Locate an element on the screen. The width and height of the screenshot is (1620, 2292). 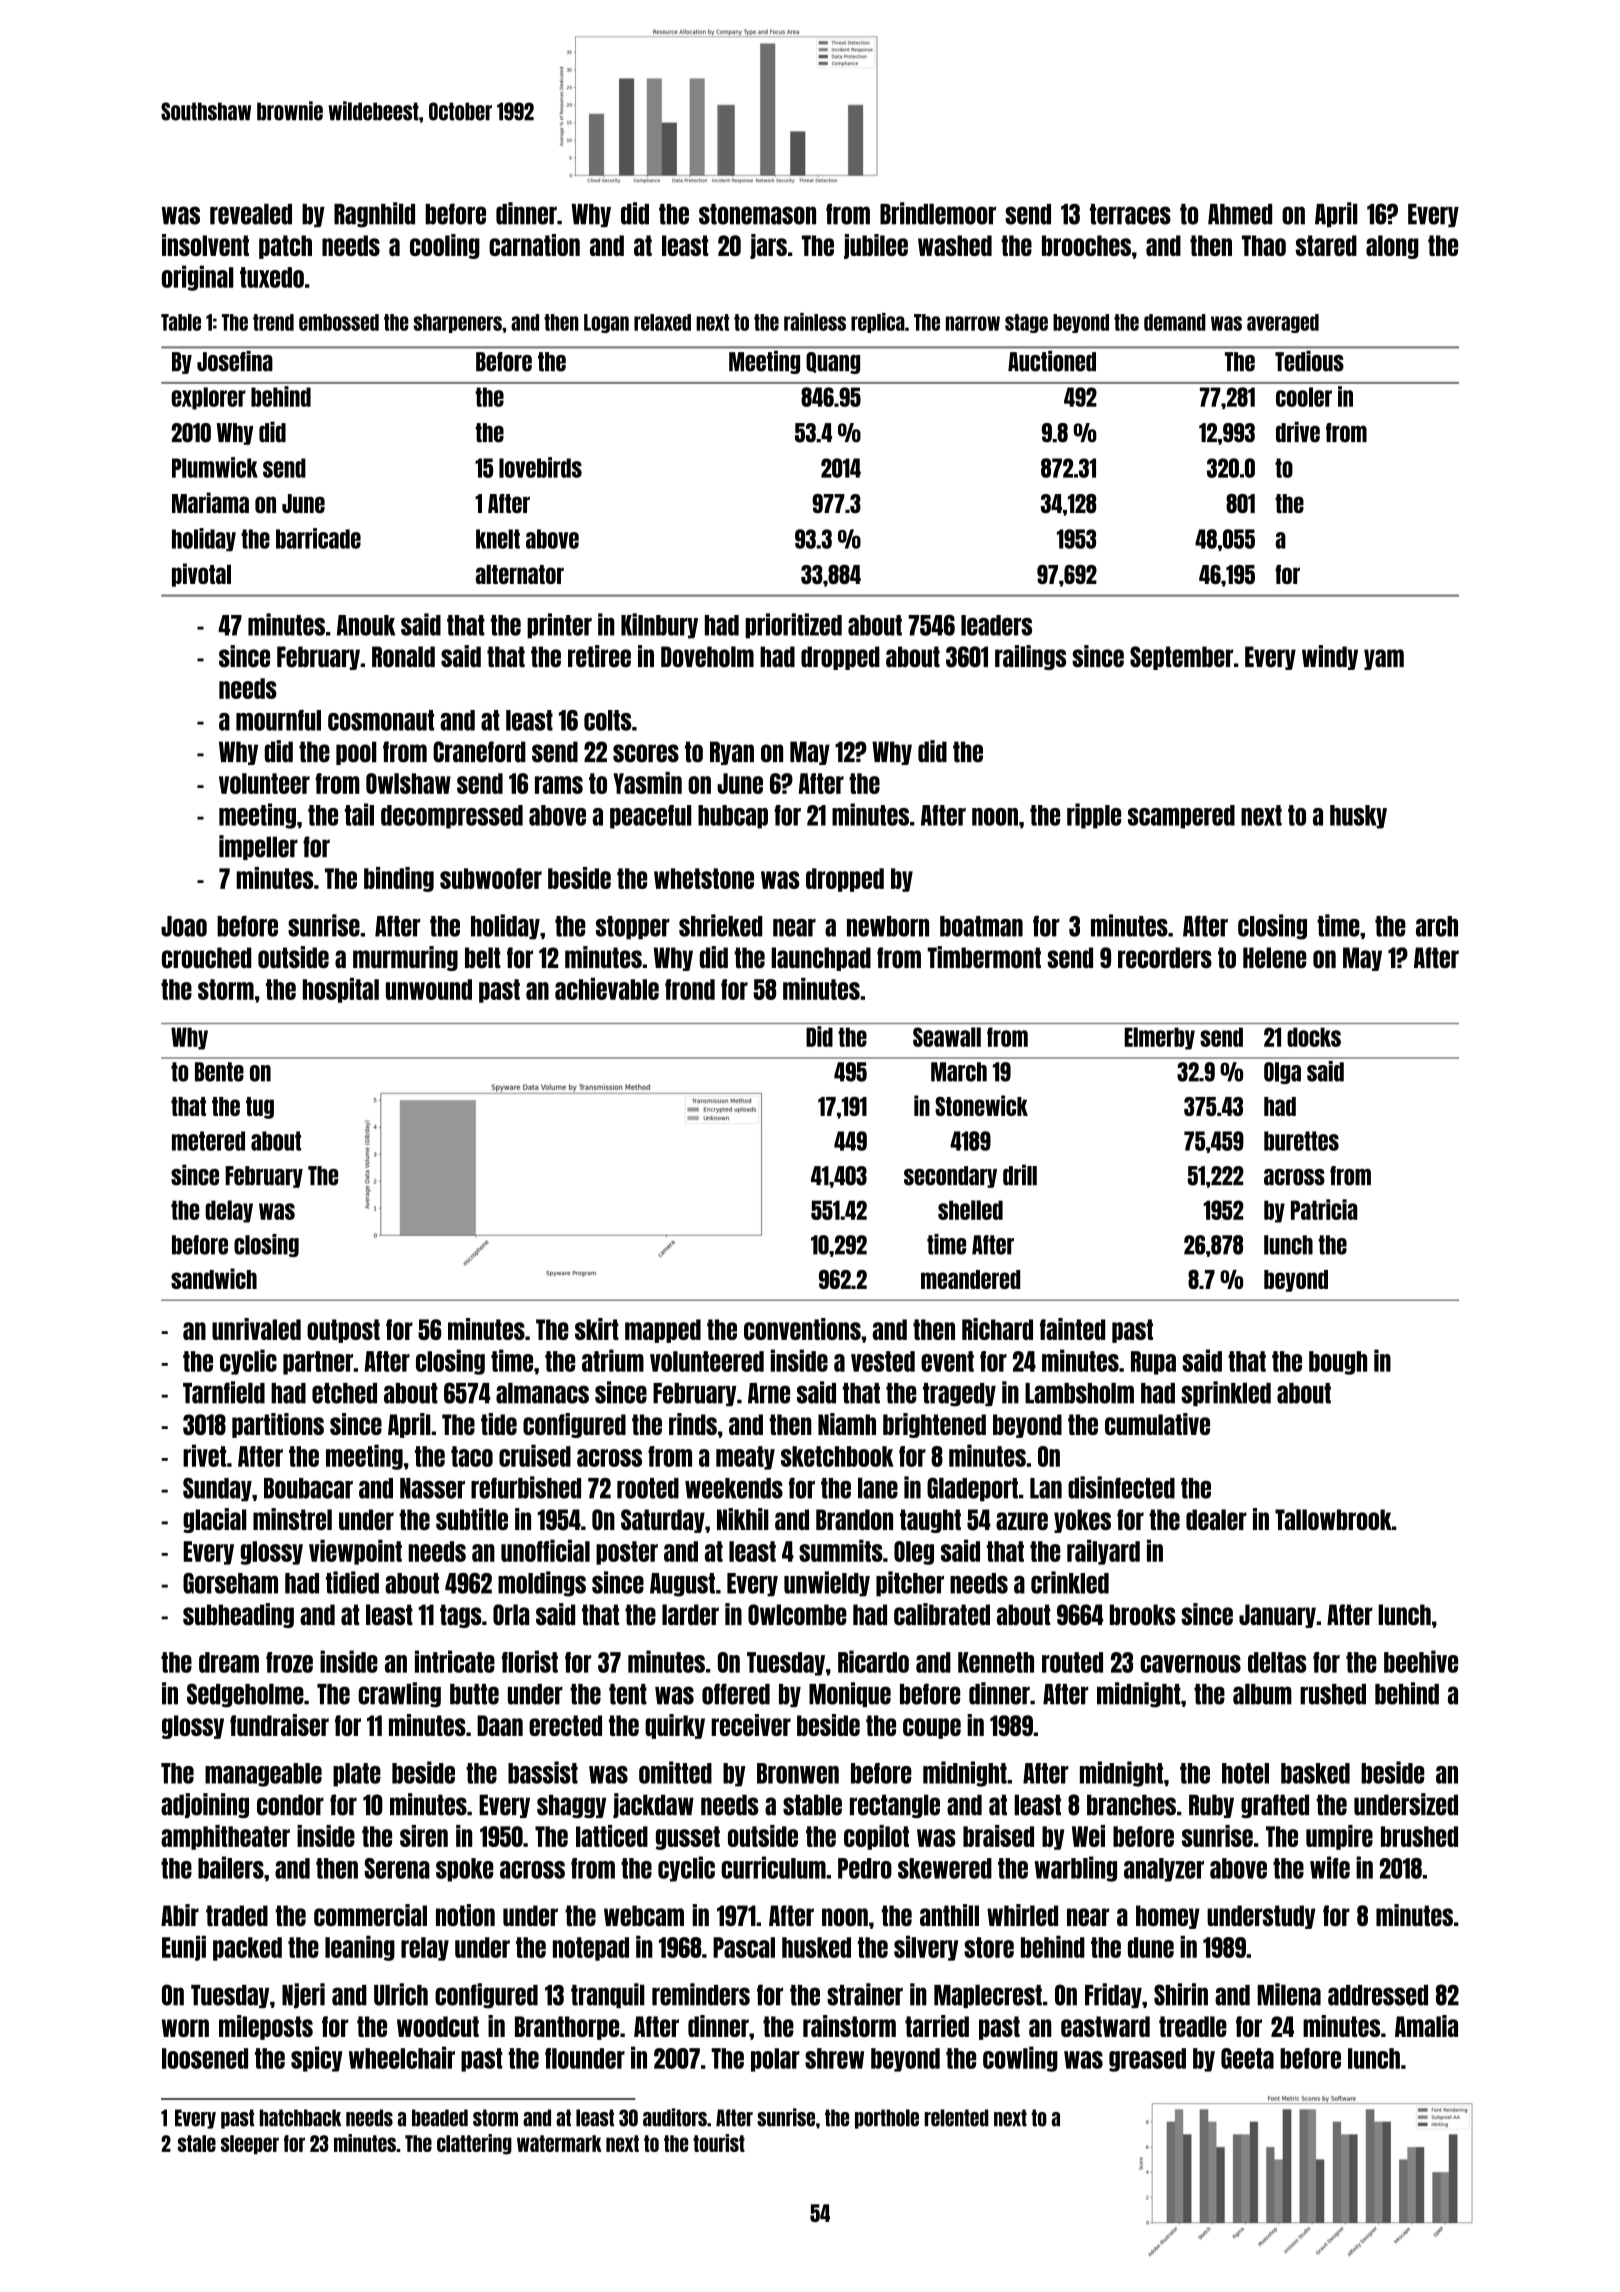
sharpeners is located at coordinates (457, 323).
